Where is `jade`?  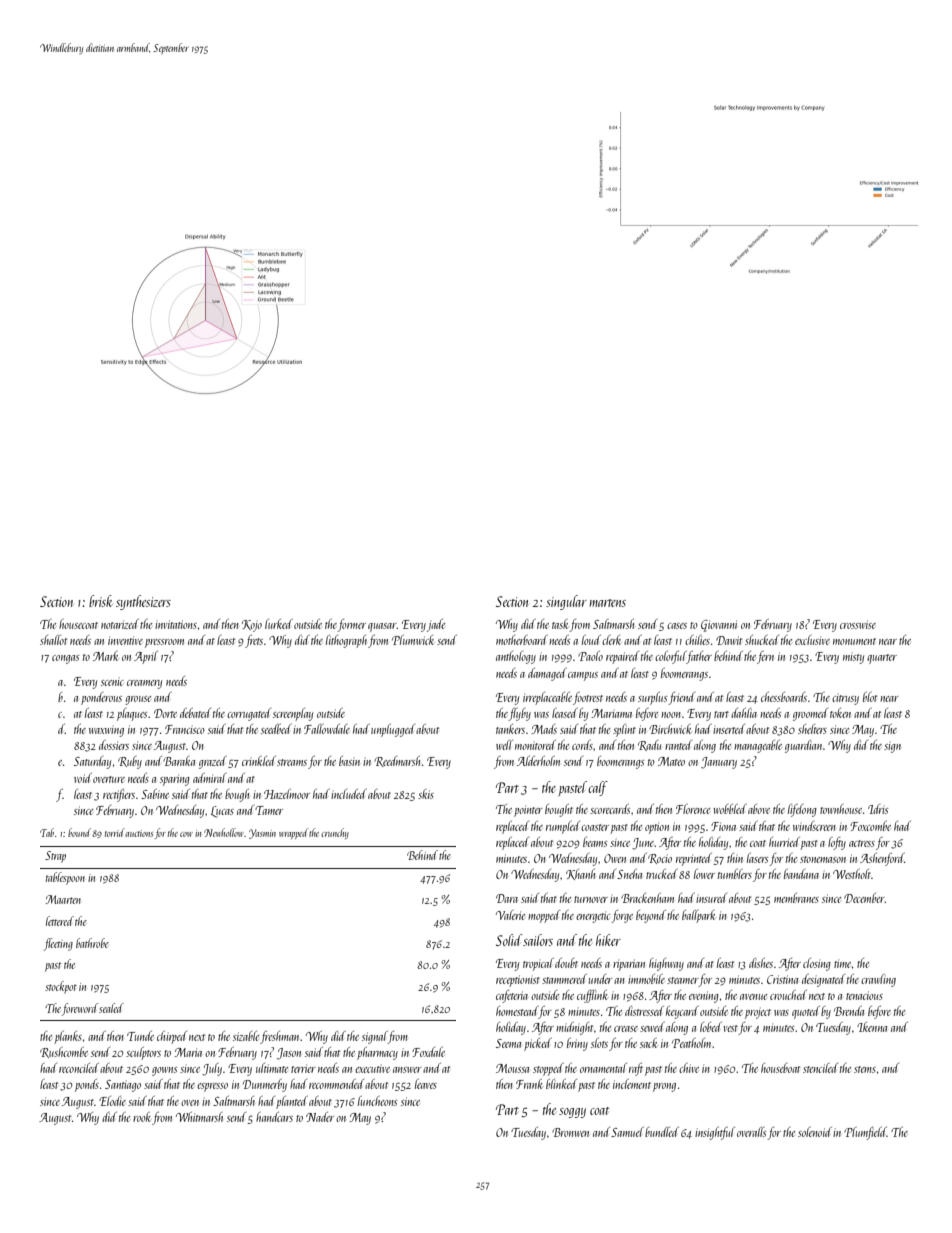
jade is located at coordinates (436, 625).
